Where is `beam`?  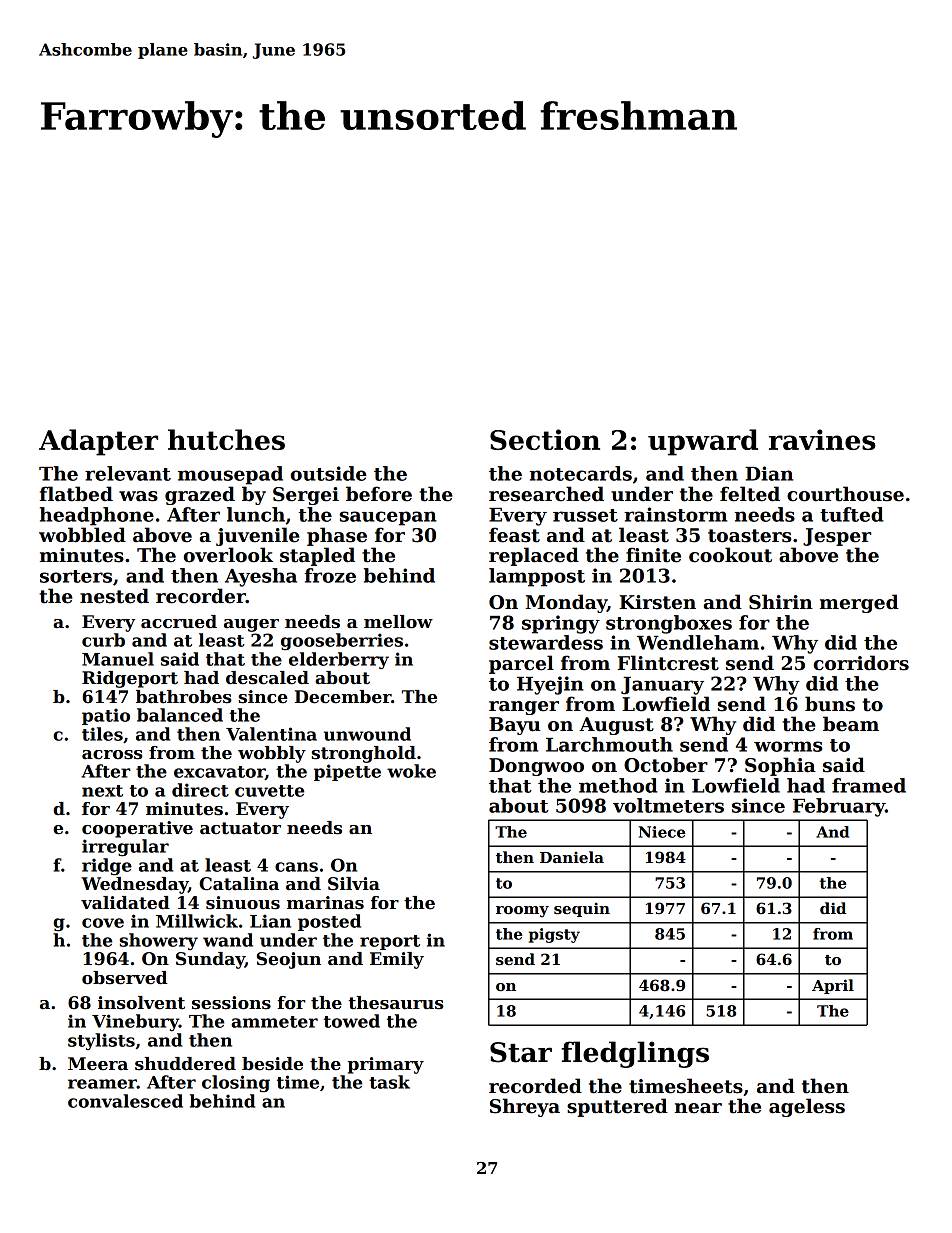 beam is located at coordinates (851, 724).
